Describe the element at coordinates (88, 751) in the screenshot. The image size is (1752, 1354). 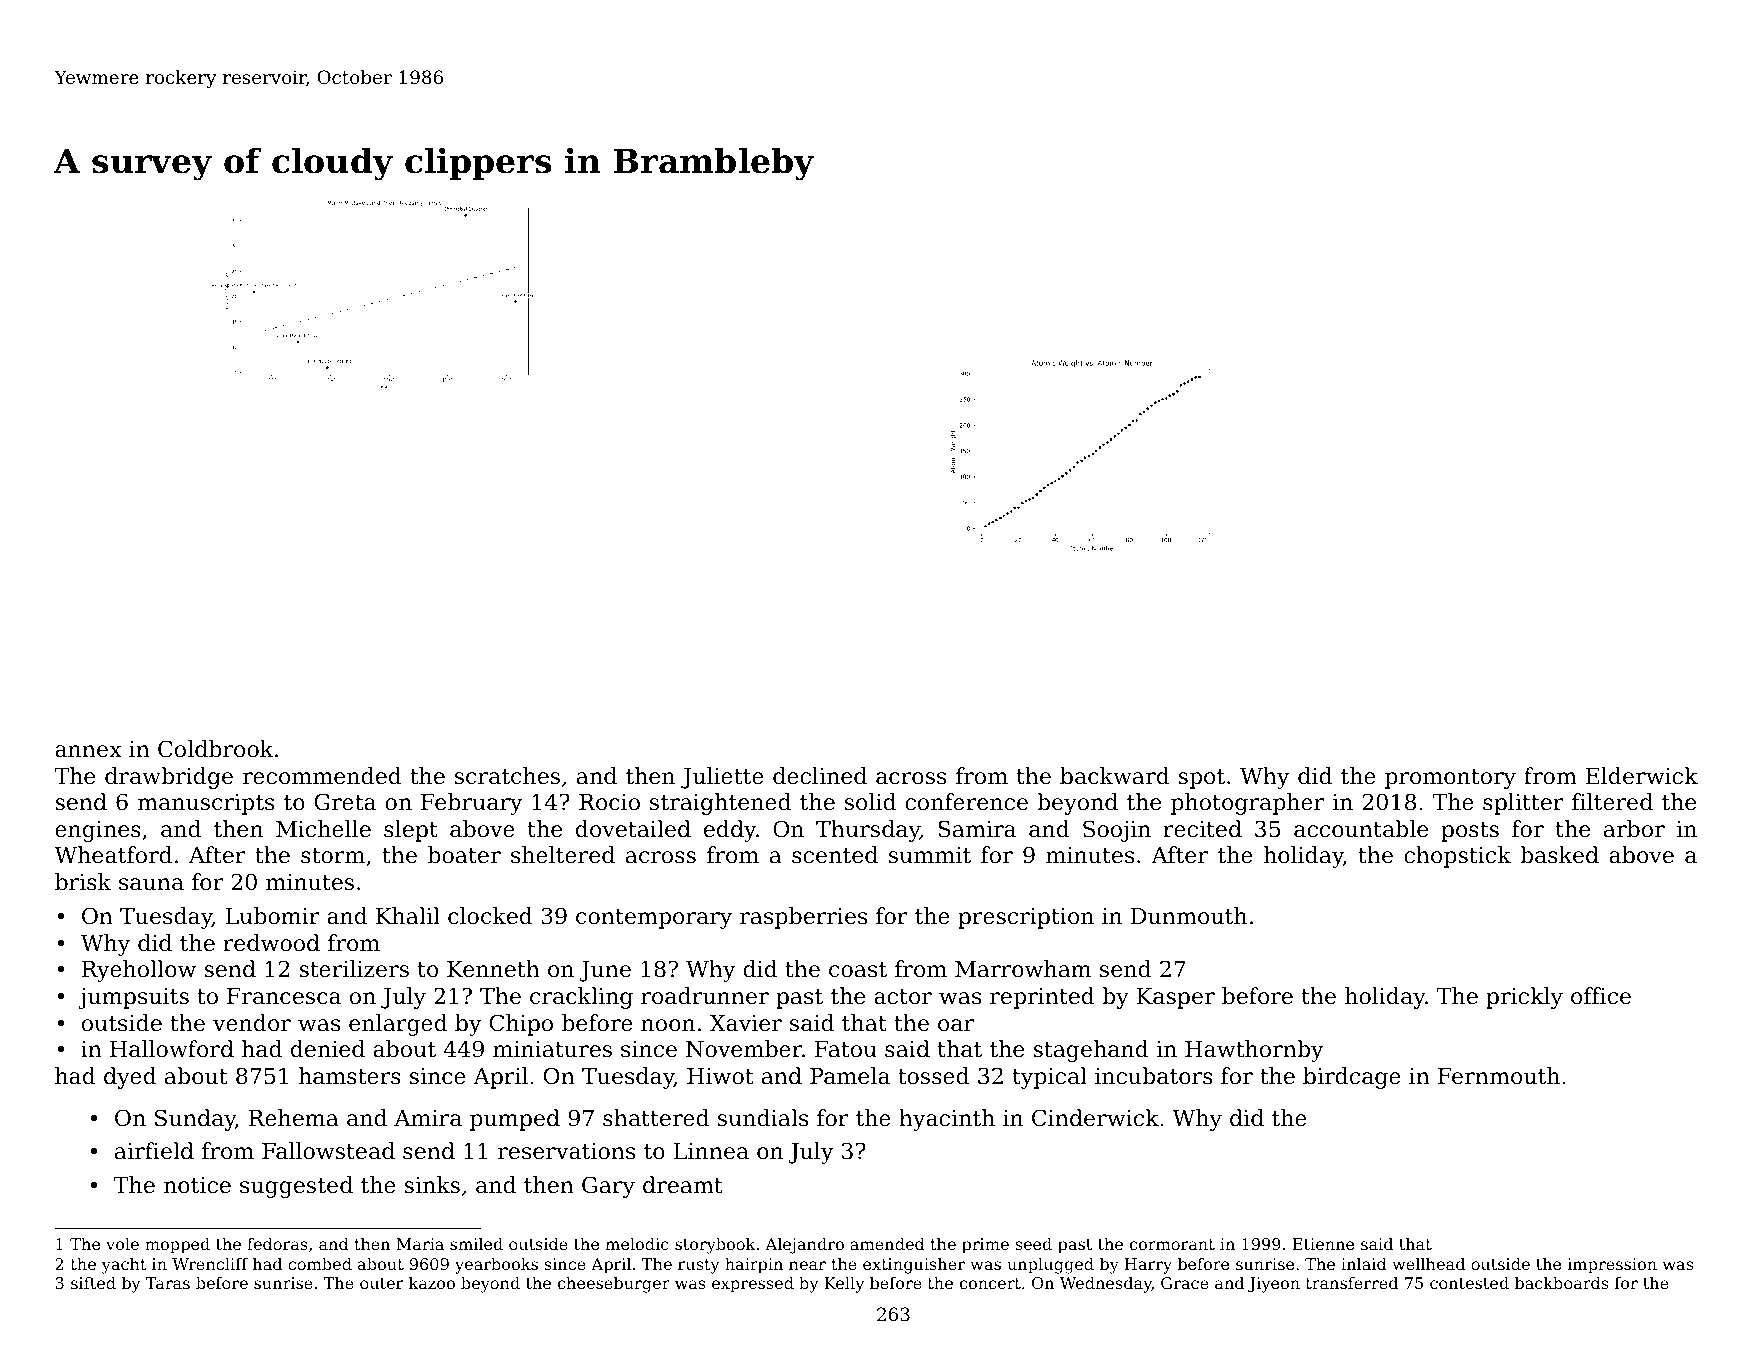
I see `annex` at that location.
